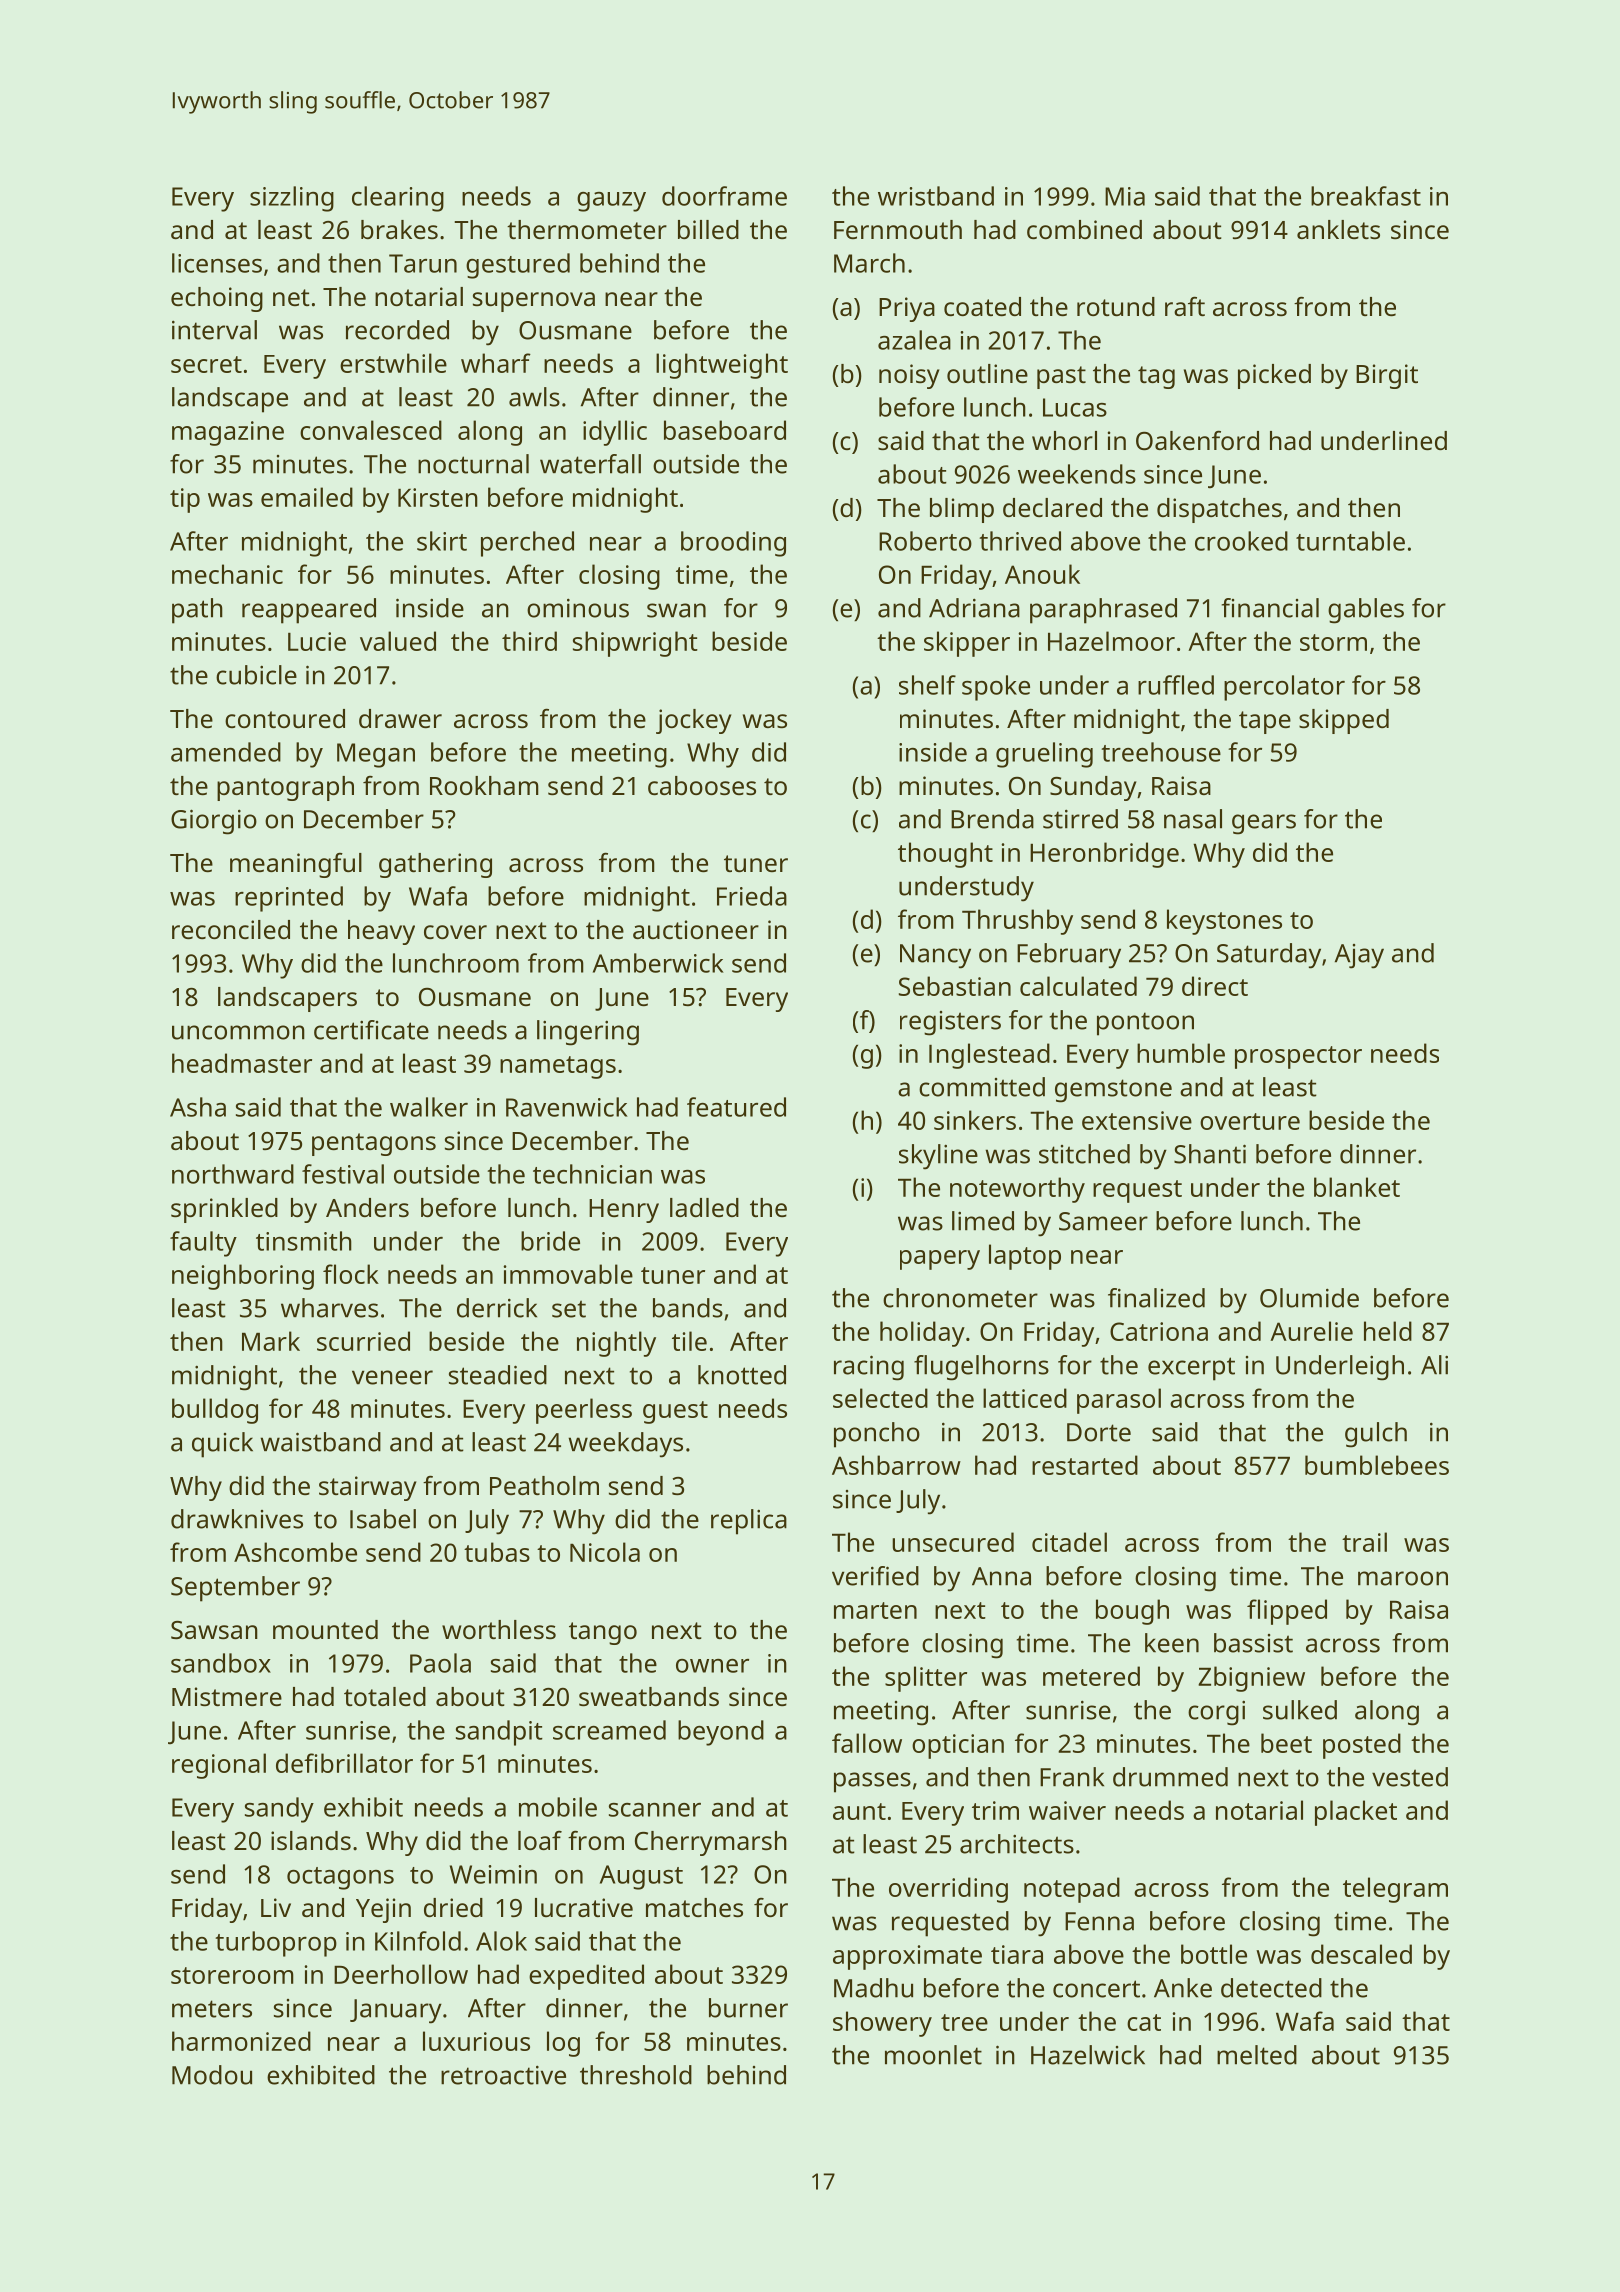  Describe the element at coordinates (616, 1344) in the screenshot. I see `nightly` at that location.
